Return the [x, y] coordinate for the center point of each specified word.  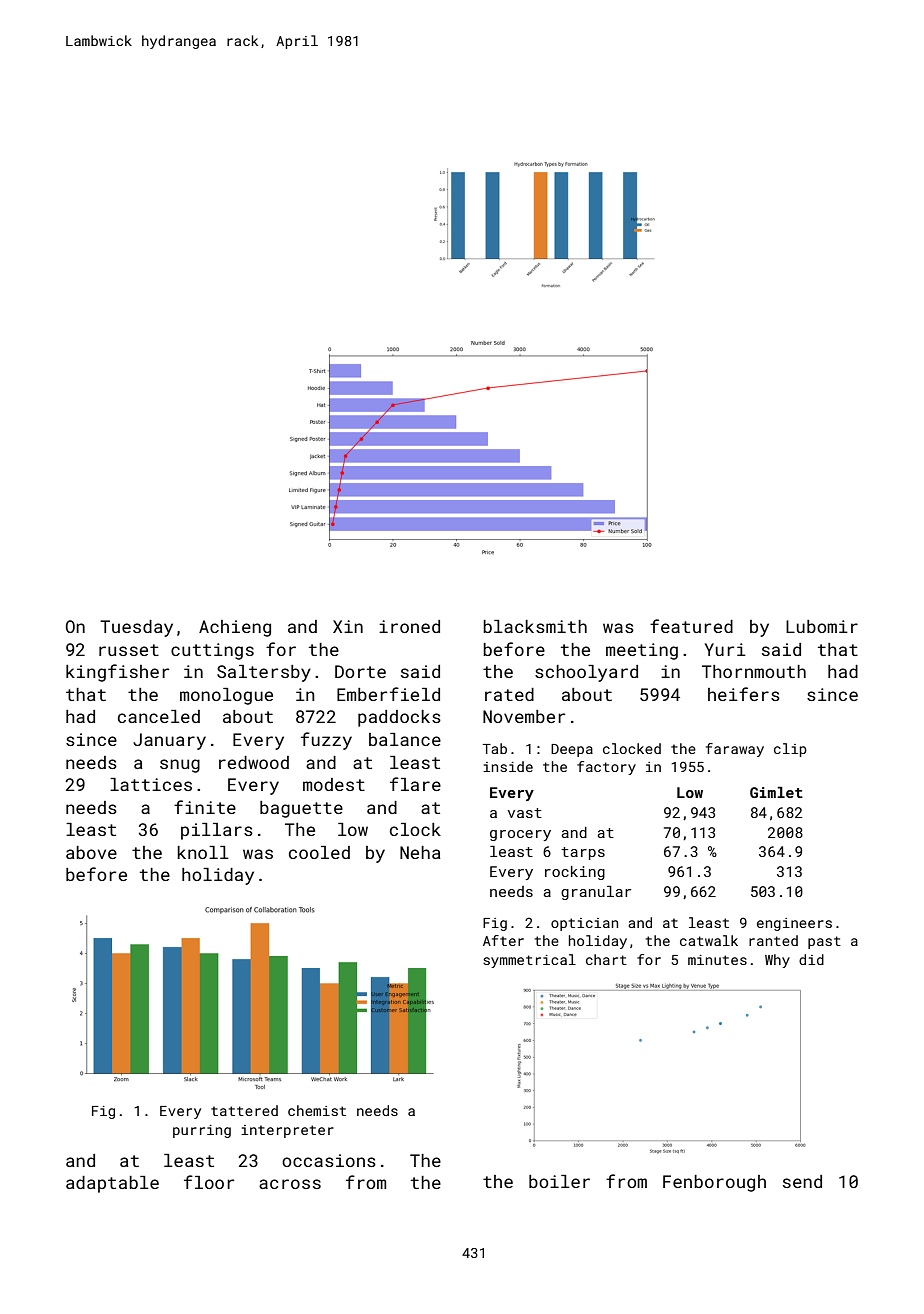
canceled [159, 716]
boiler [559, 1181]
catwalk [709, 940]
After [503, 940]
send [802, 1181]
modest [334, 784]
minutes [717, 960]
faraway [735, 750]
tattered [244, 1110]
